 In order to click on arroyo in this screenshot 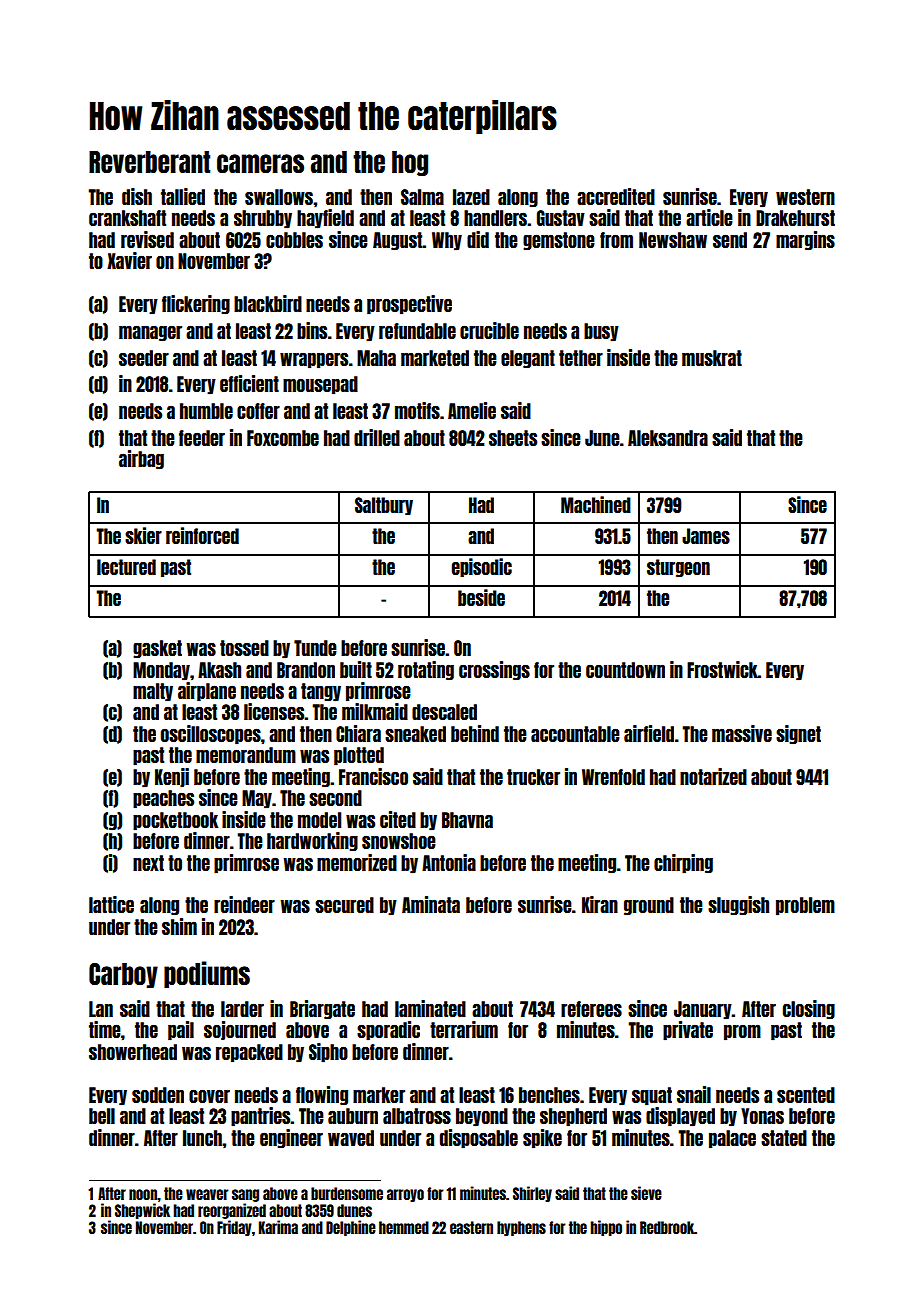, I will do `click(405, 1195)`.
